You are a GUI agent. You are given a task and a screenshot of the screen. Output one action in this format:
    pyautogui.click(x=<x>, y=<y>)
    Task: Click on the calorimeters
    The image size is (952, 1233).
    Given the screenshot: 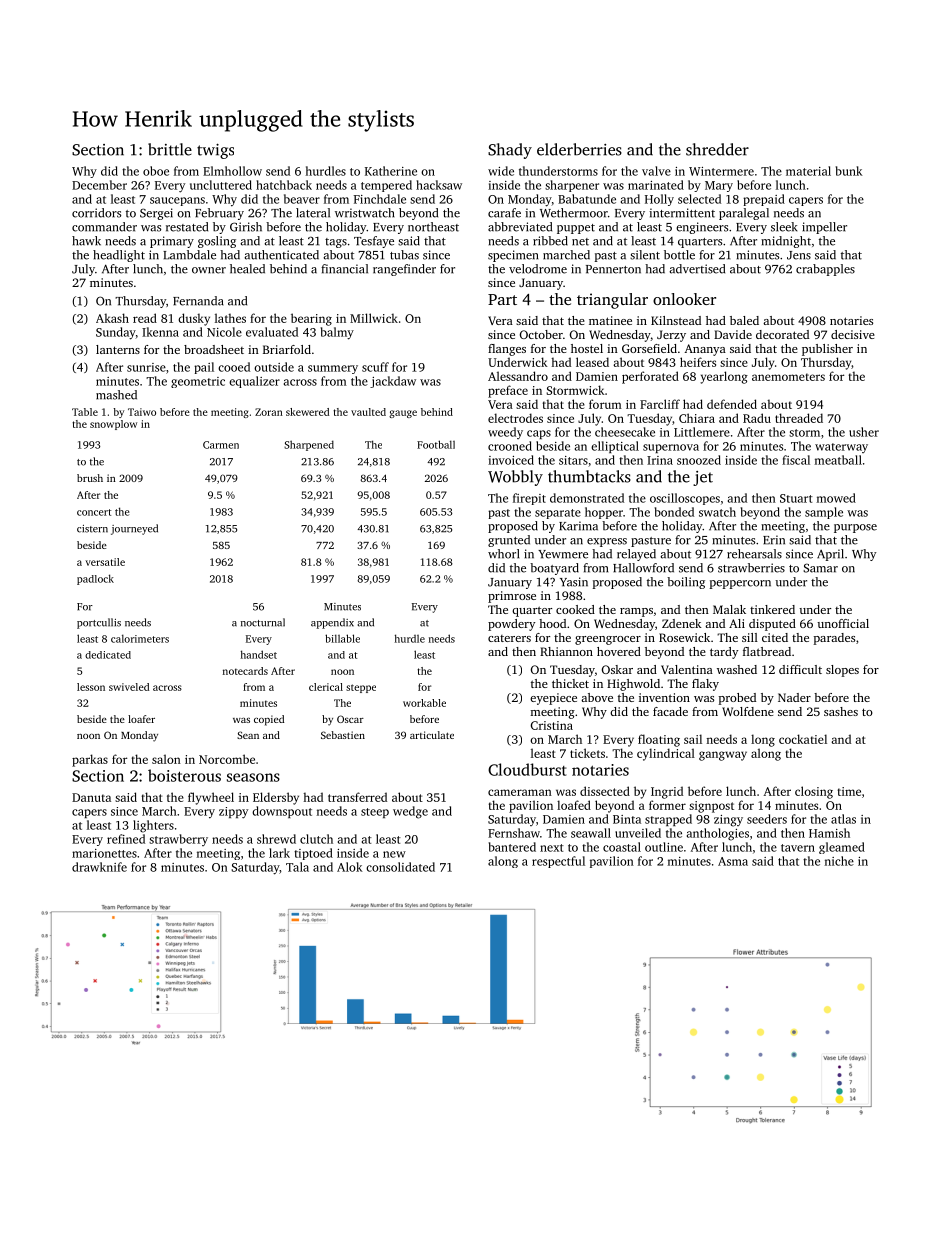 What is the action you would take?
    pyautogui.click(x=140, y=638)
